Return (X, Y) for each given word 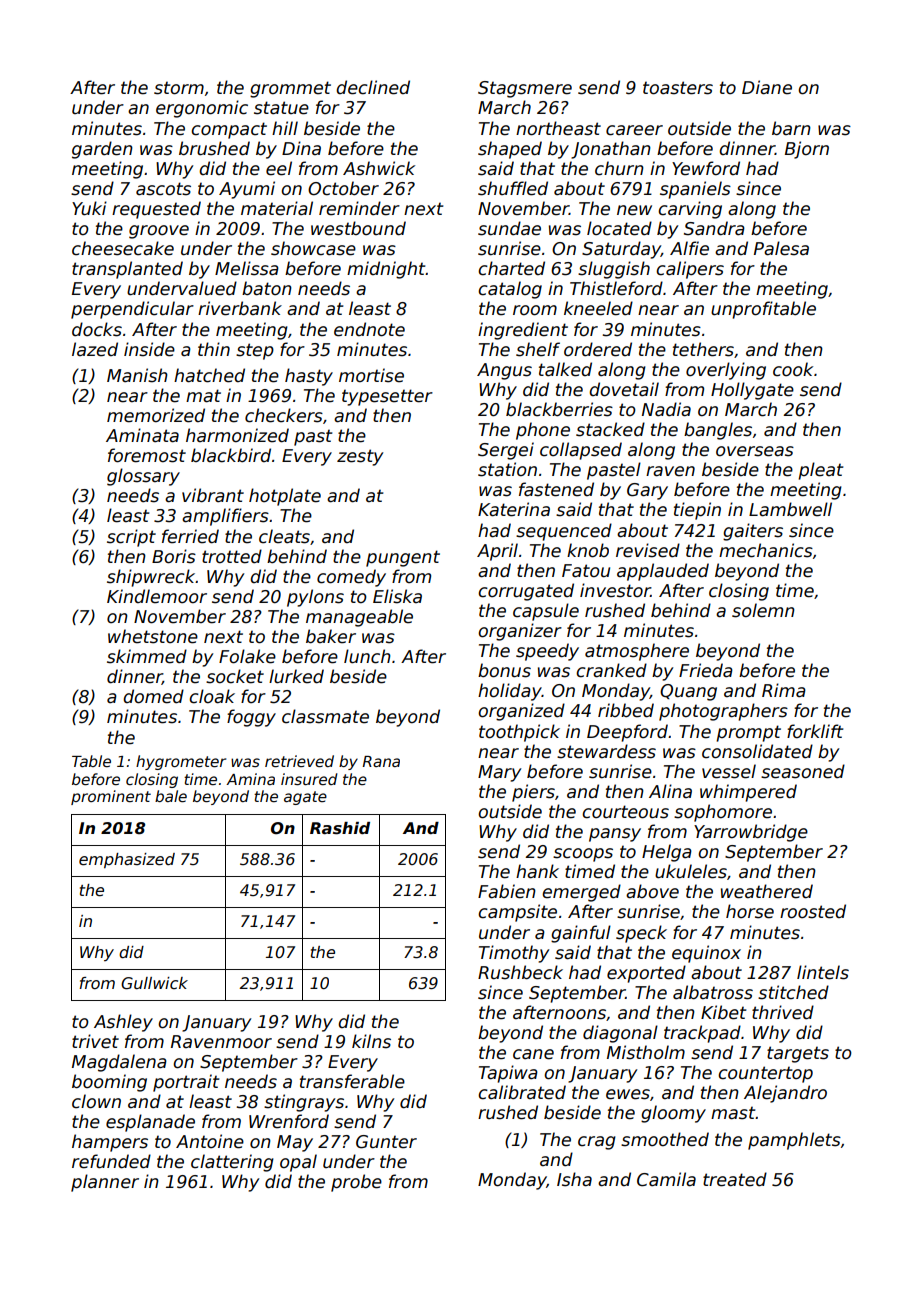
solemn (763, 610)
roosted (813, 911)
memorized (156, 415)
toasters (678, 88)
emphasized (127, 860)
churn (619, 168)
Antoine (210, 1141)
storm (179, 88)
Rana (381, 761)
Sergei (506, 451)
